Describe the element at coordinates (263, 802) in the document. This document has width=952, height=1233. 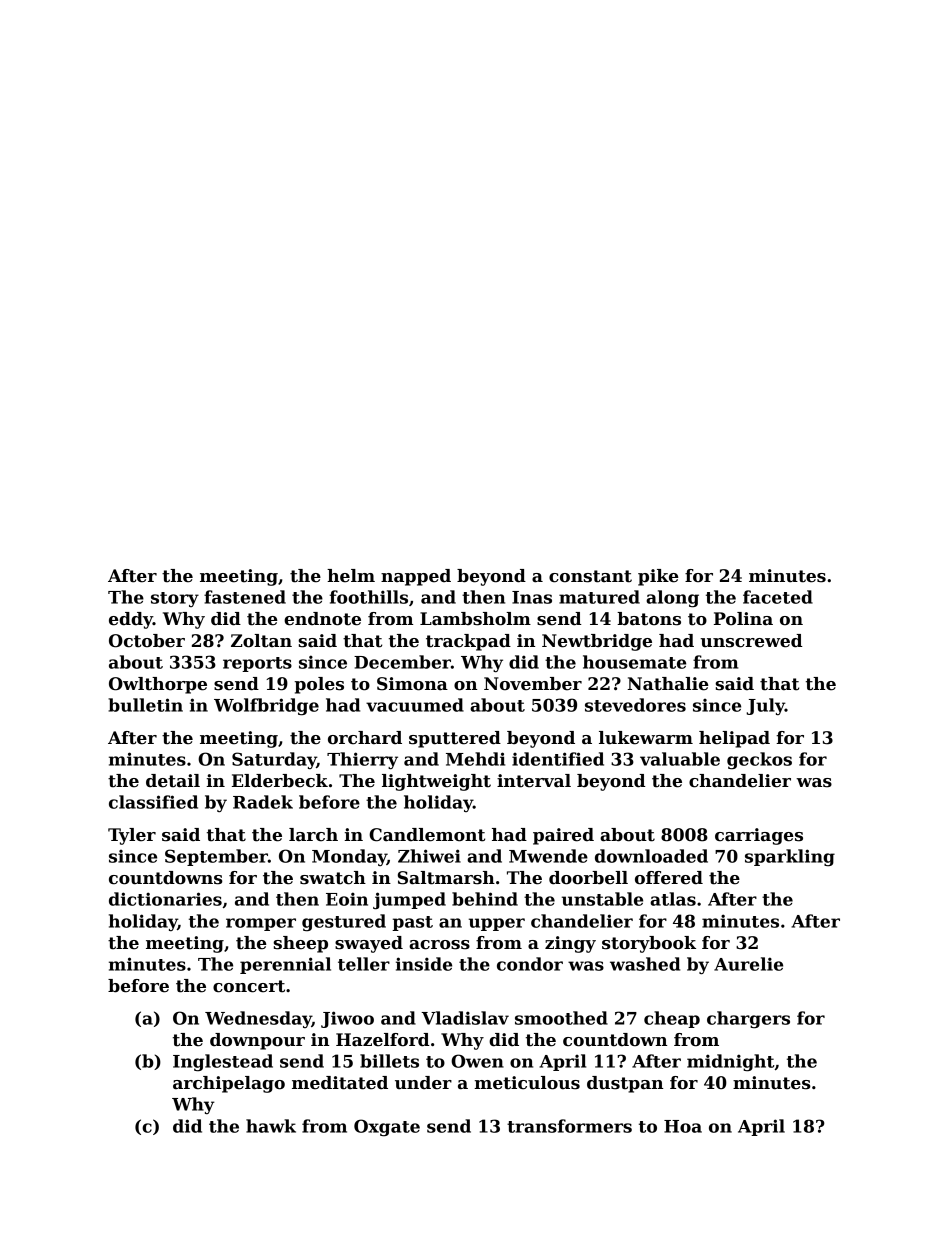
I see `Radek` at that location.
